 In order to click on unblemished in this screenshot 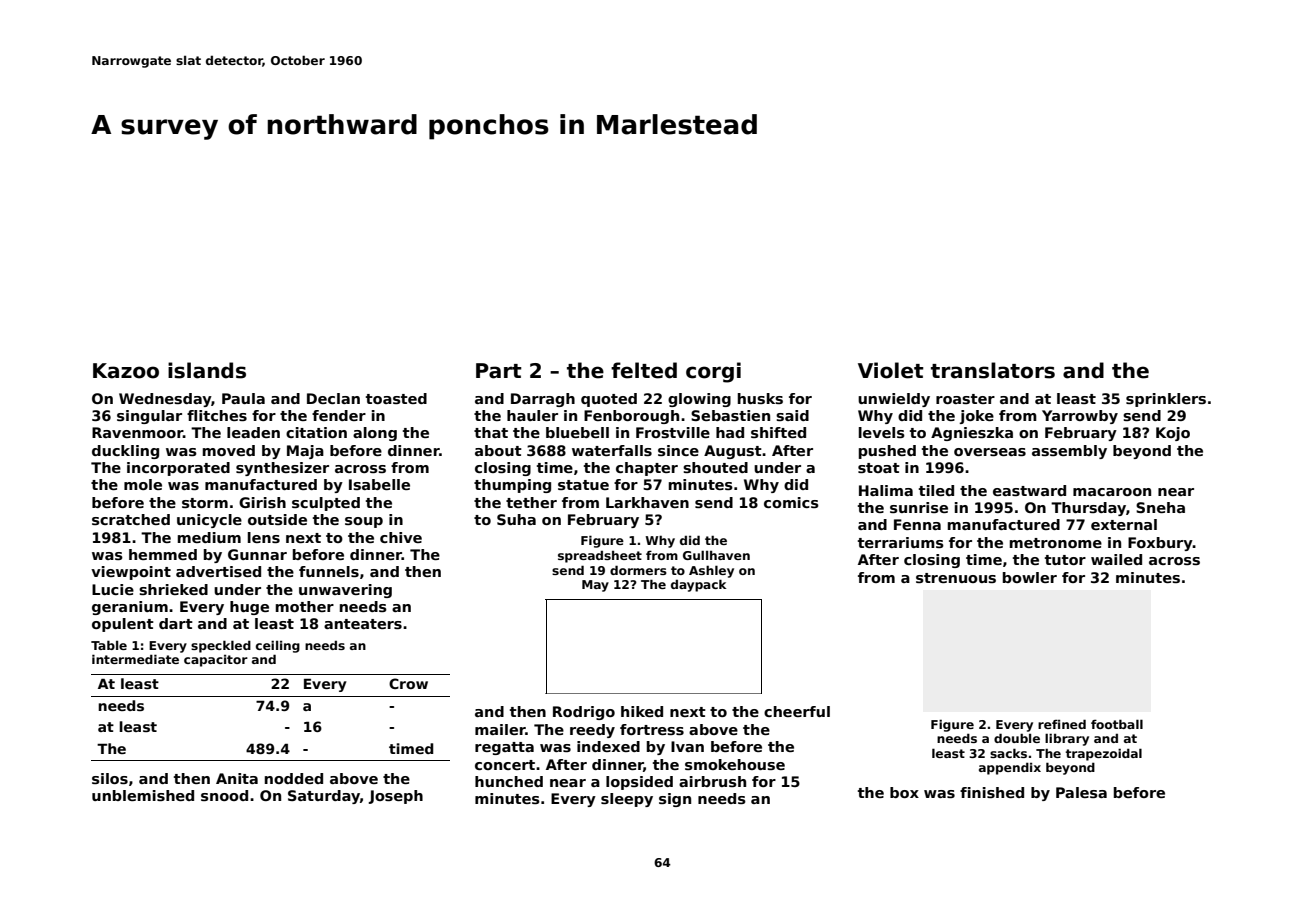, I will do `click(143, 795)`.
